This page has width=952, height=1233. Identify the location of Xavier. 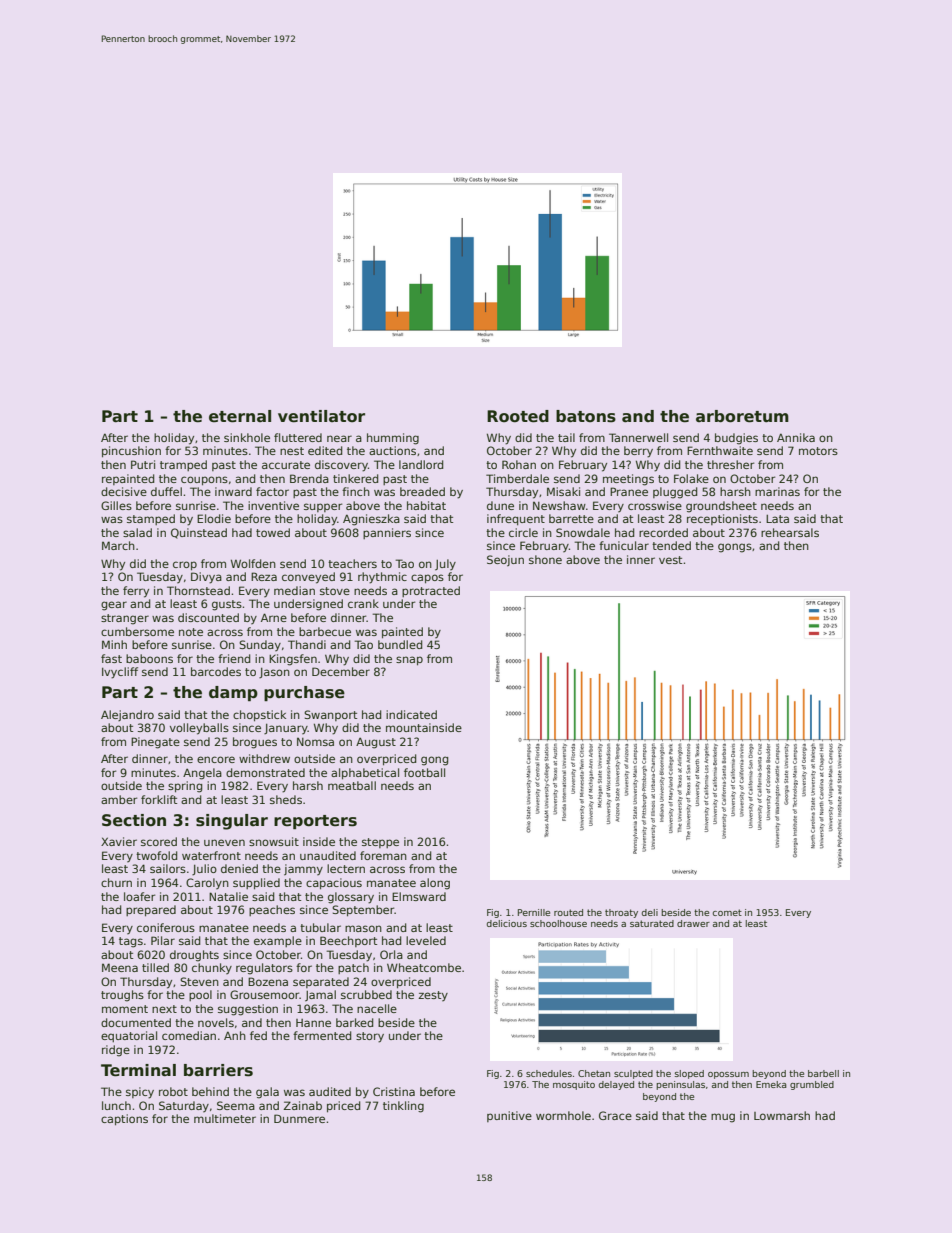
(119, 841).
